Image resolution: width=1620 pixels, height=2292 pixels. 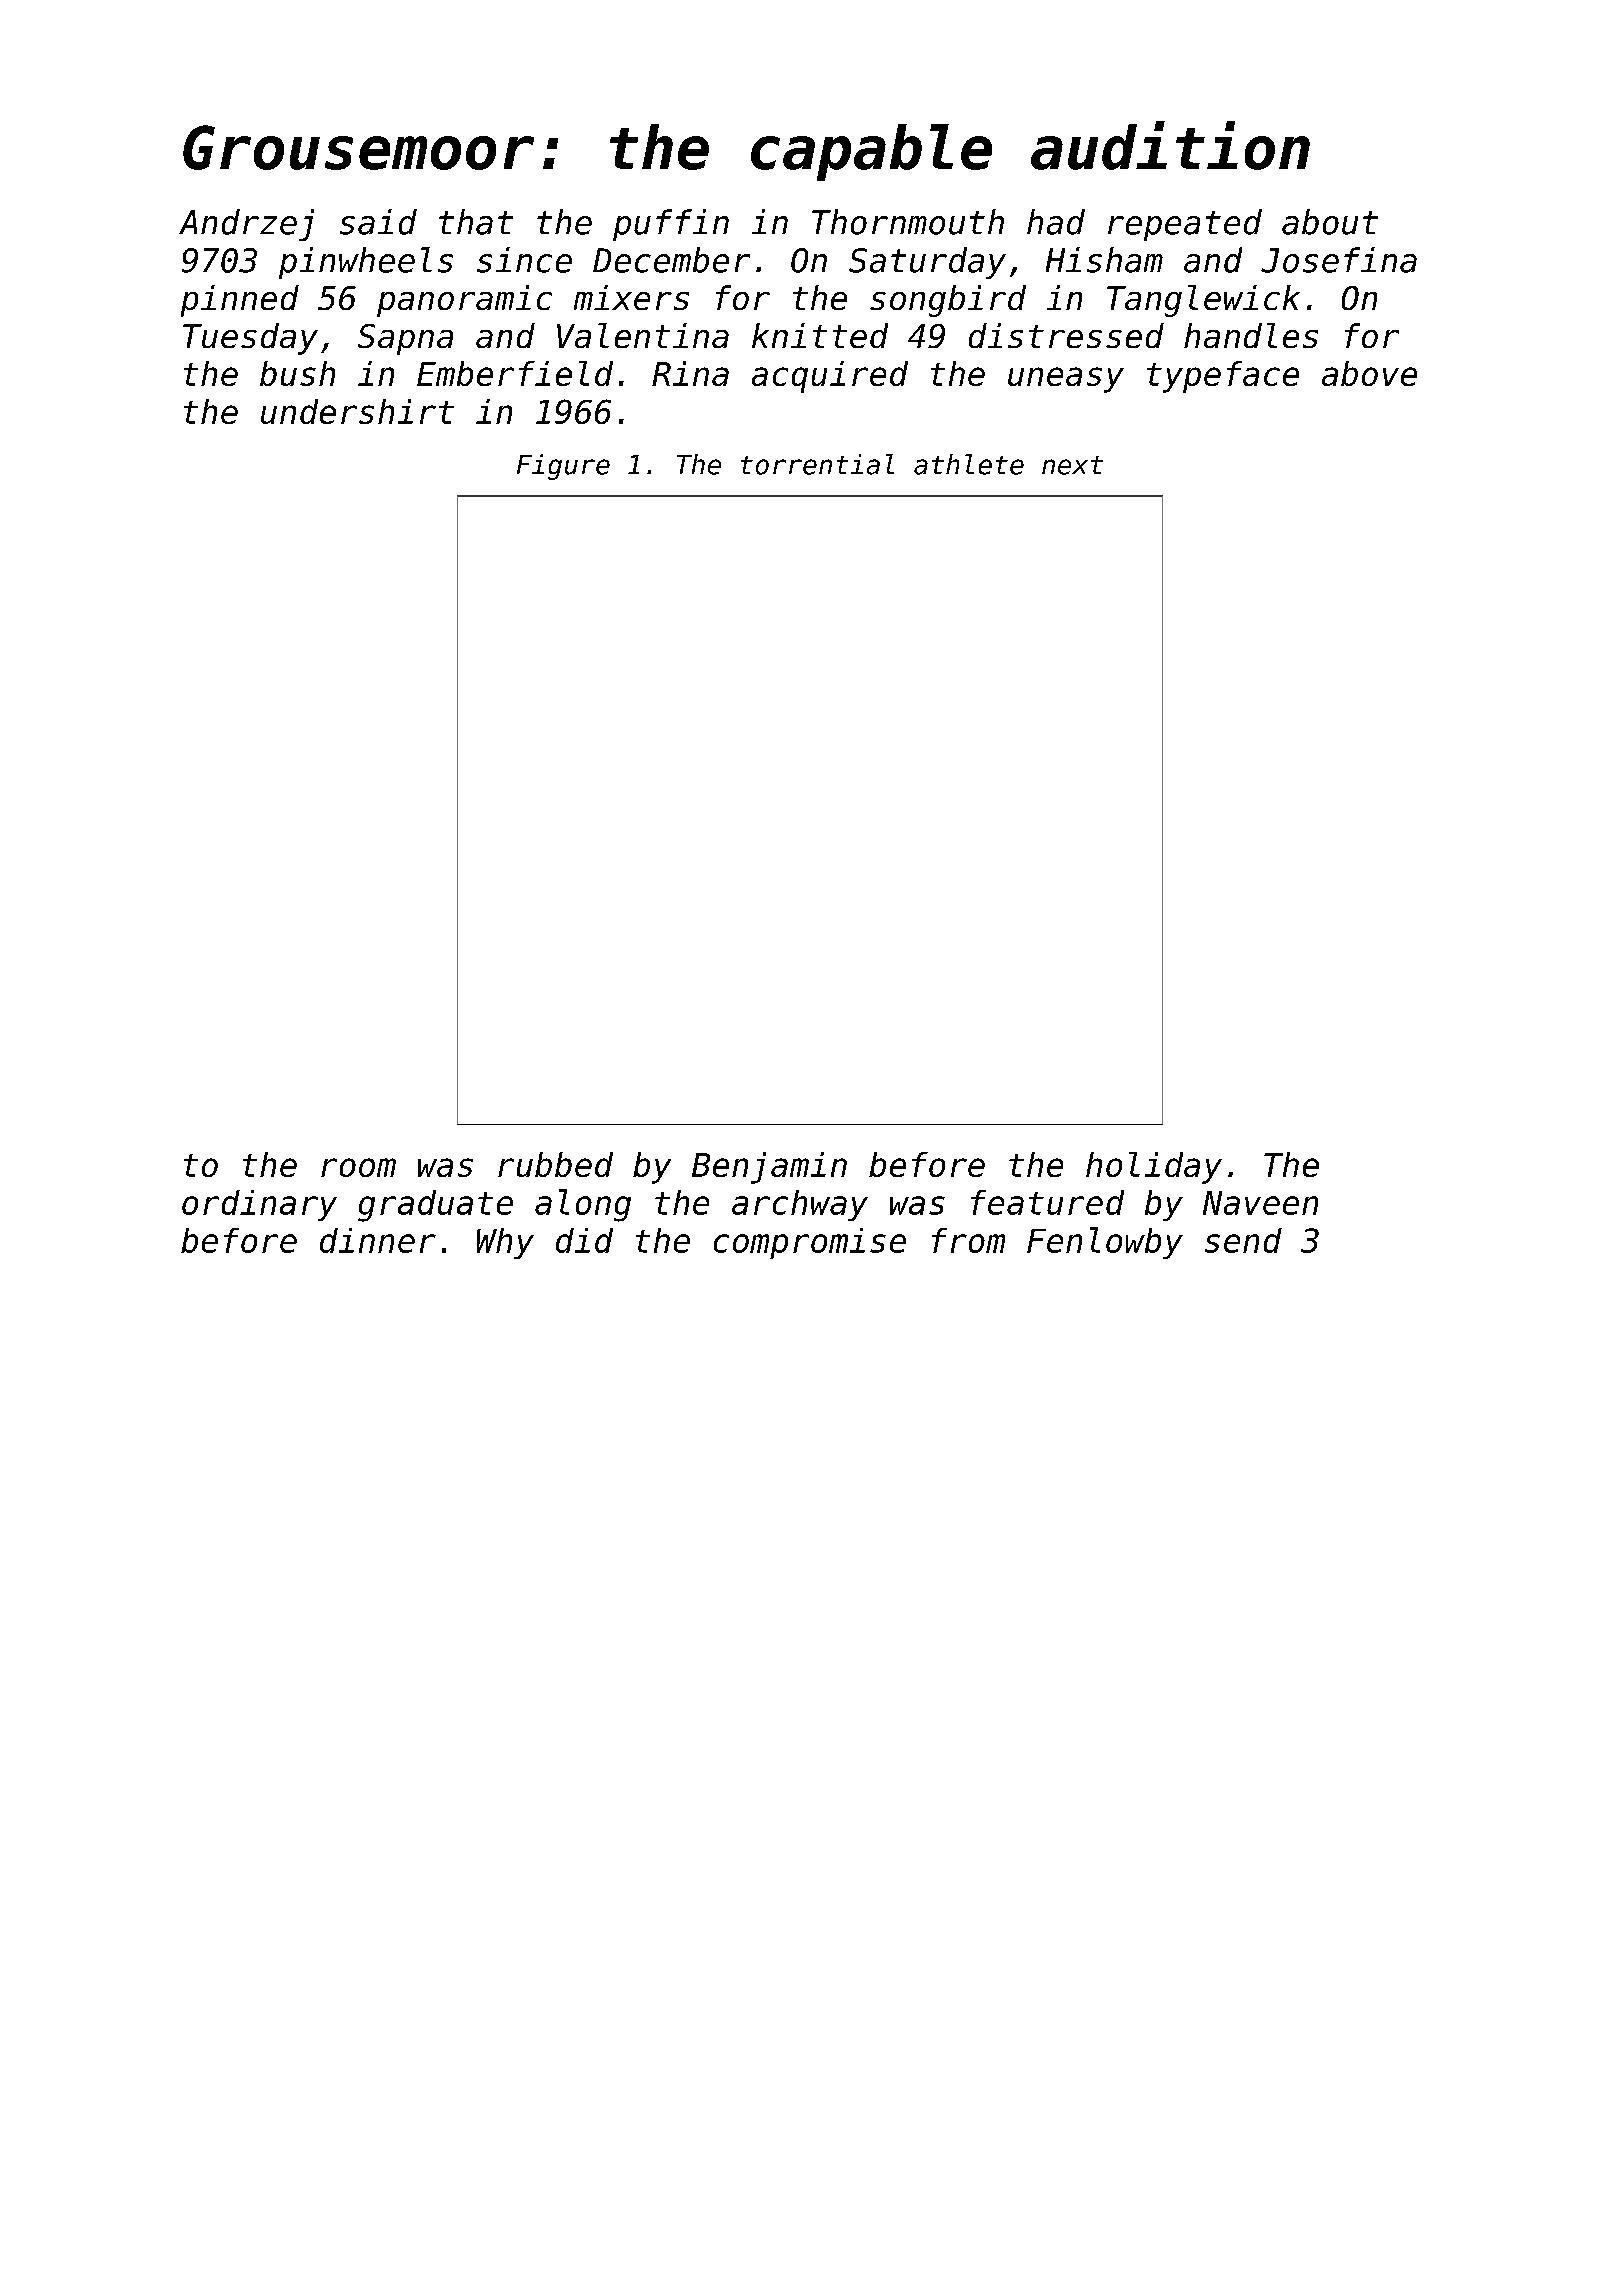 What do you see at coordinates (358, 1167) in the image?
I see `room` at bounding box center [358, 1167].
